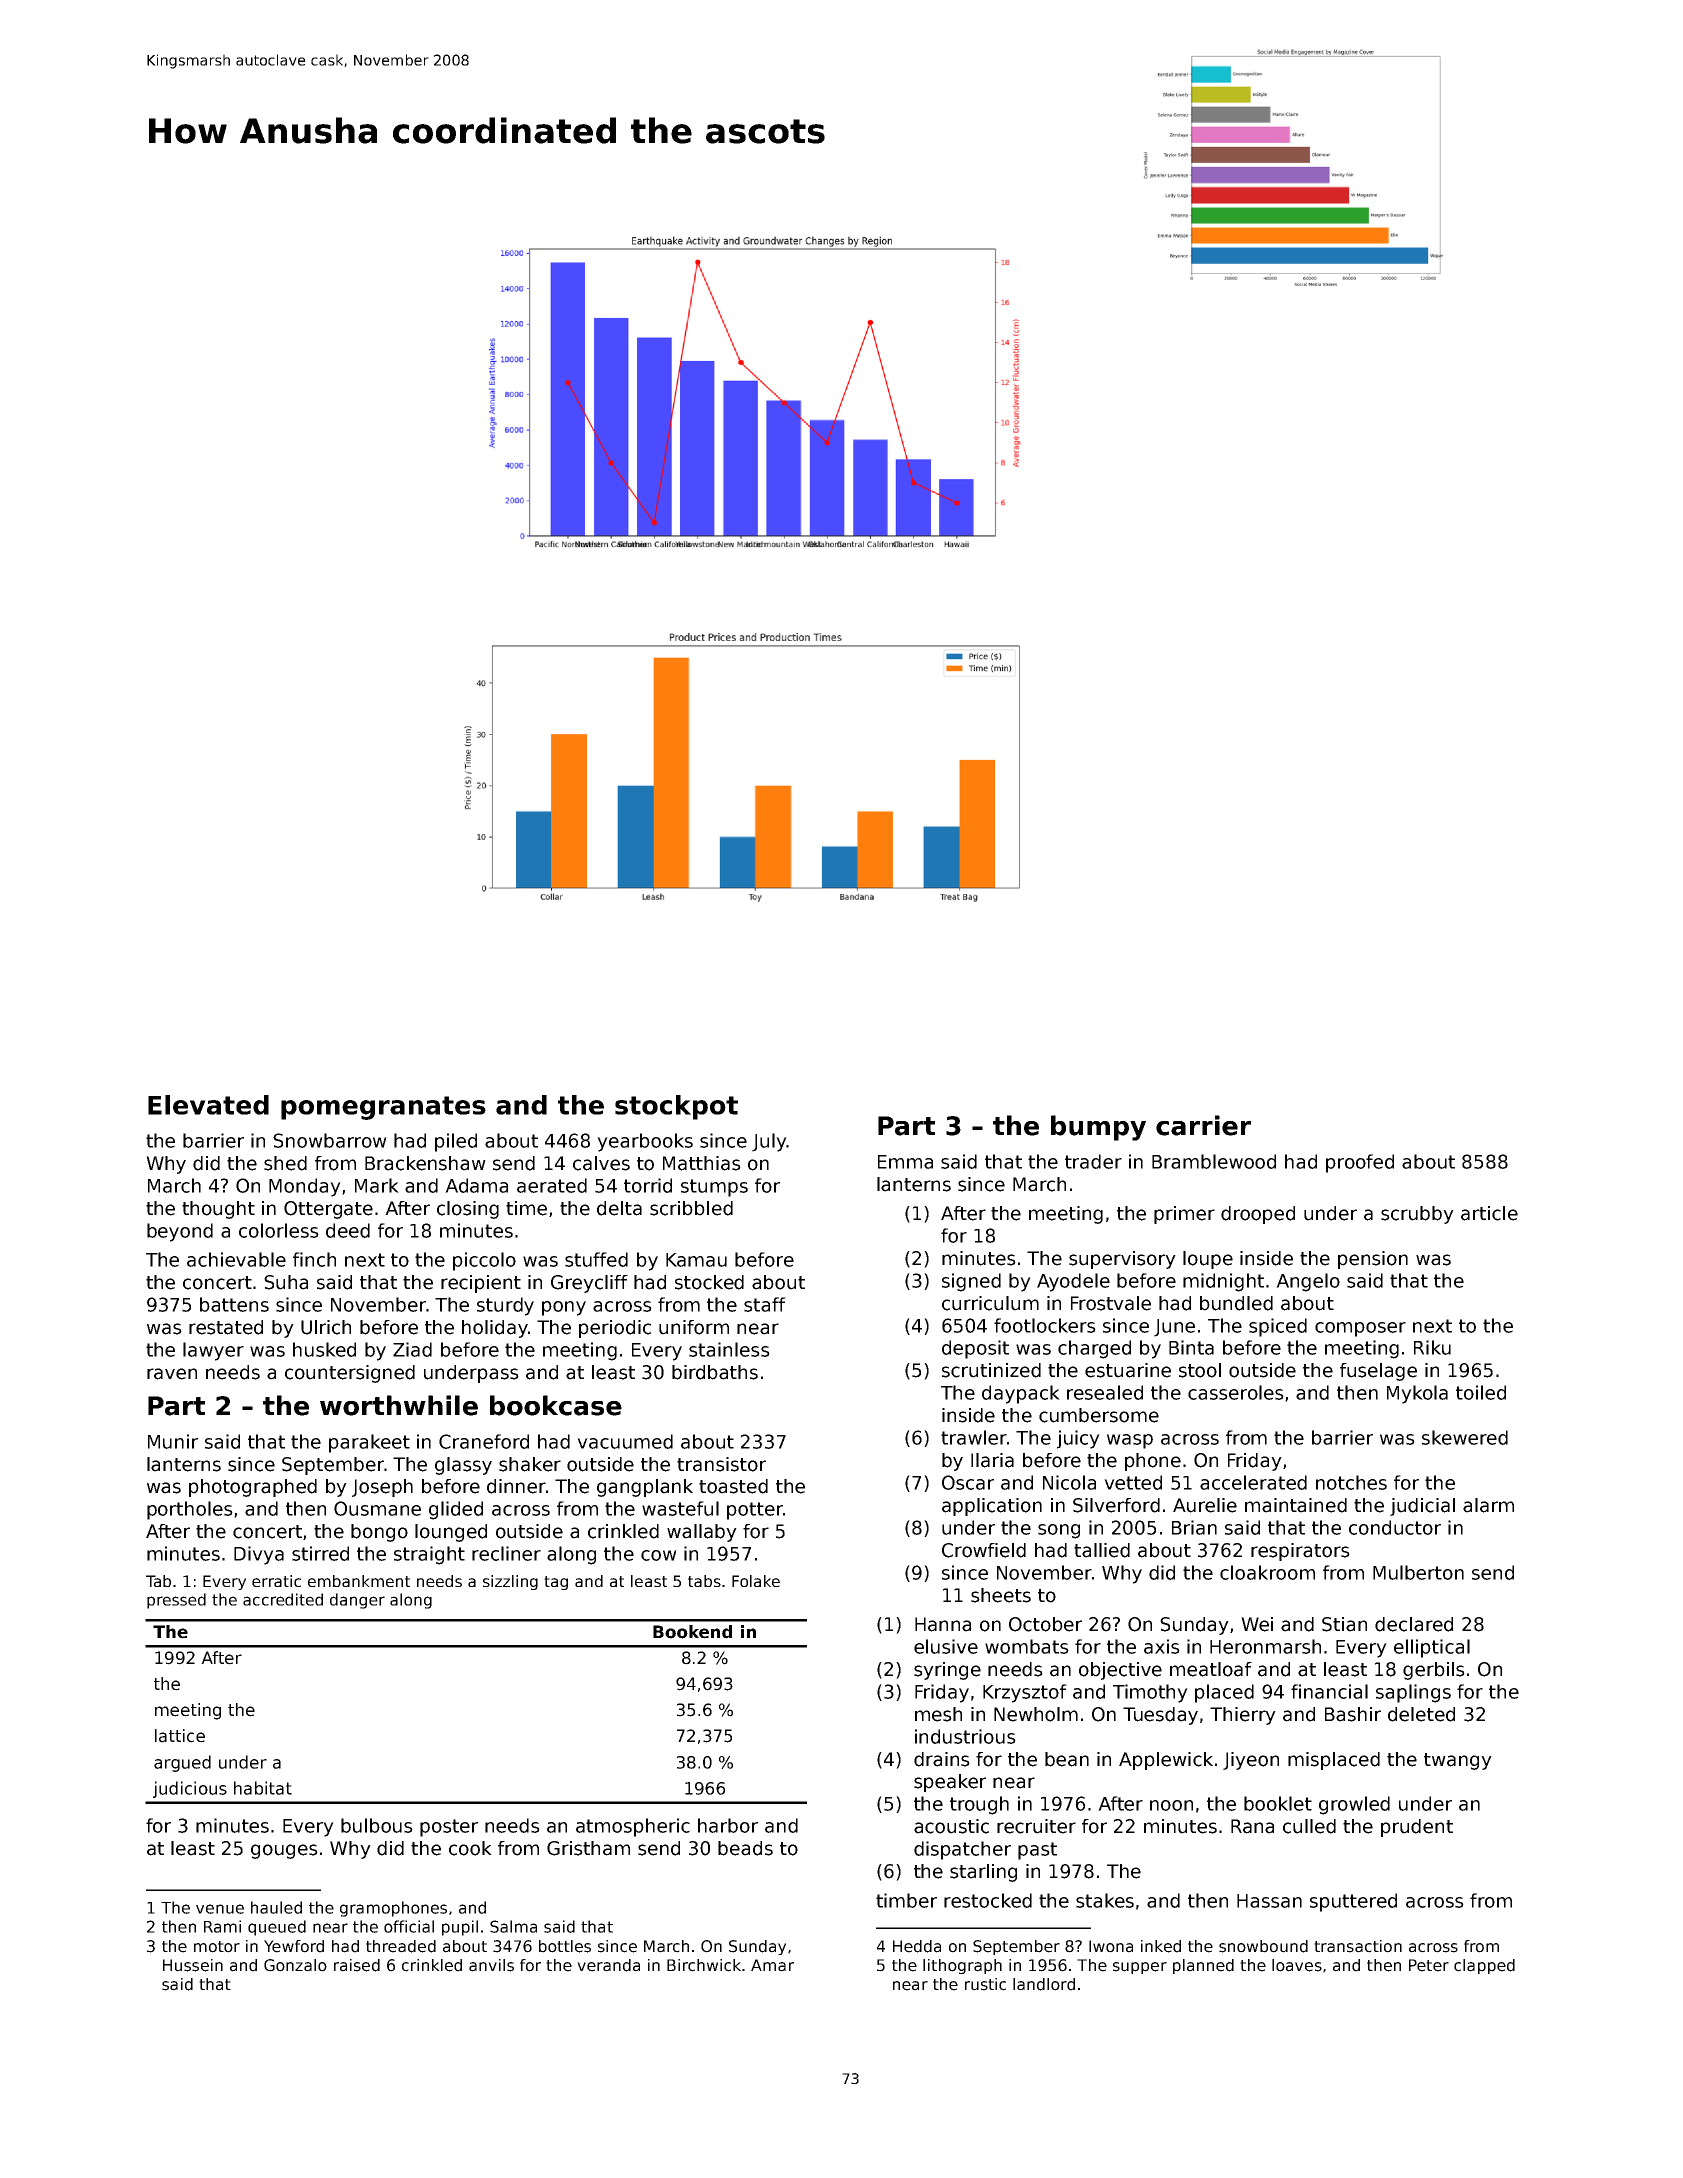  What do you see at coordinates (180, 1736) in the screenshot?
I see `lattice` at bounding box center [180, 1736].
